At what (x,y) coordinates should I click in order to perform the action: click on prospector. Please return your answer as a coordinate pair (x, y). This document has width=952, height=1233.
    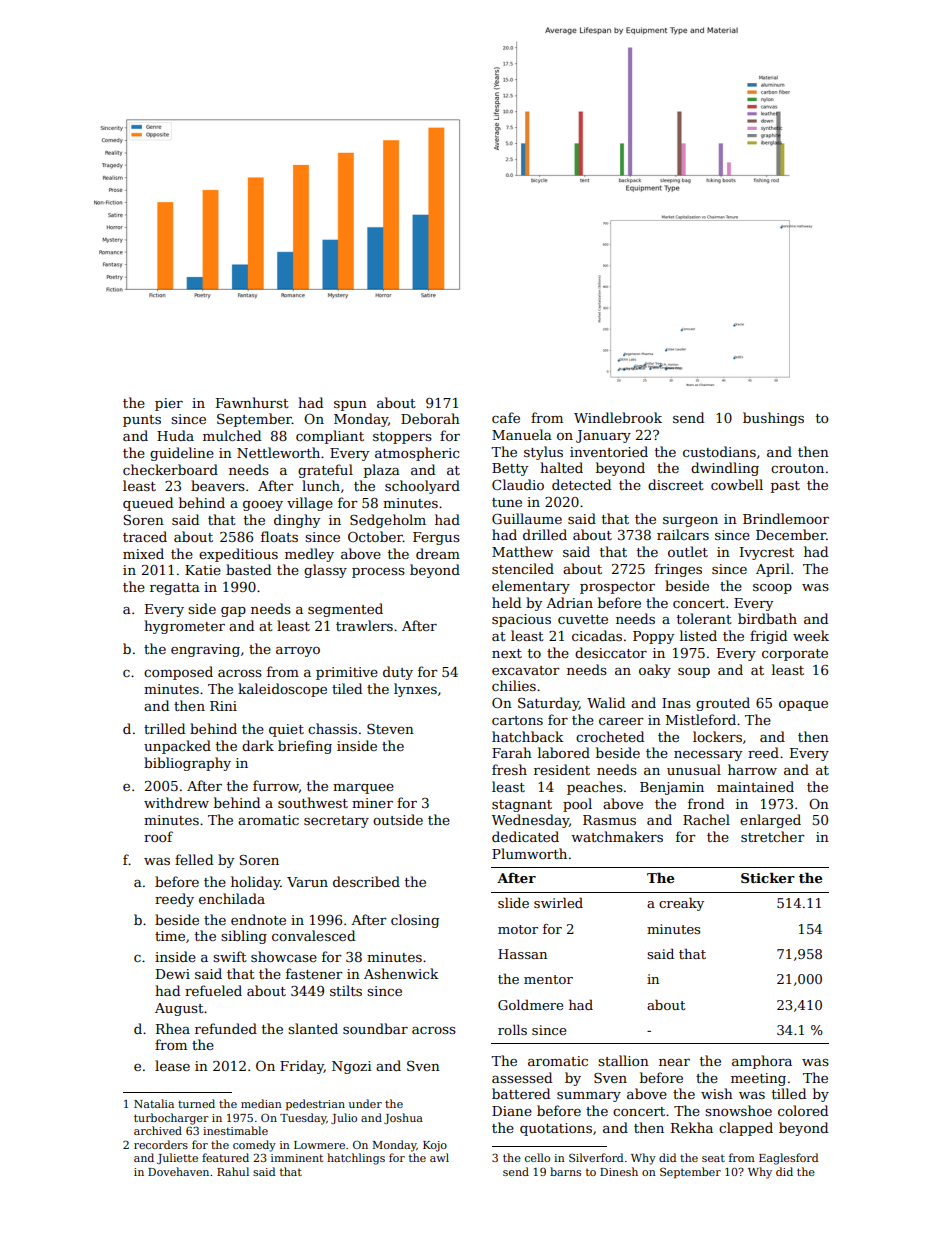
    Looking at the image, I should click on (617, 588).
